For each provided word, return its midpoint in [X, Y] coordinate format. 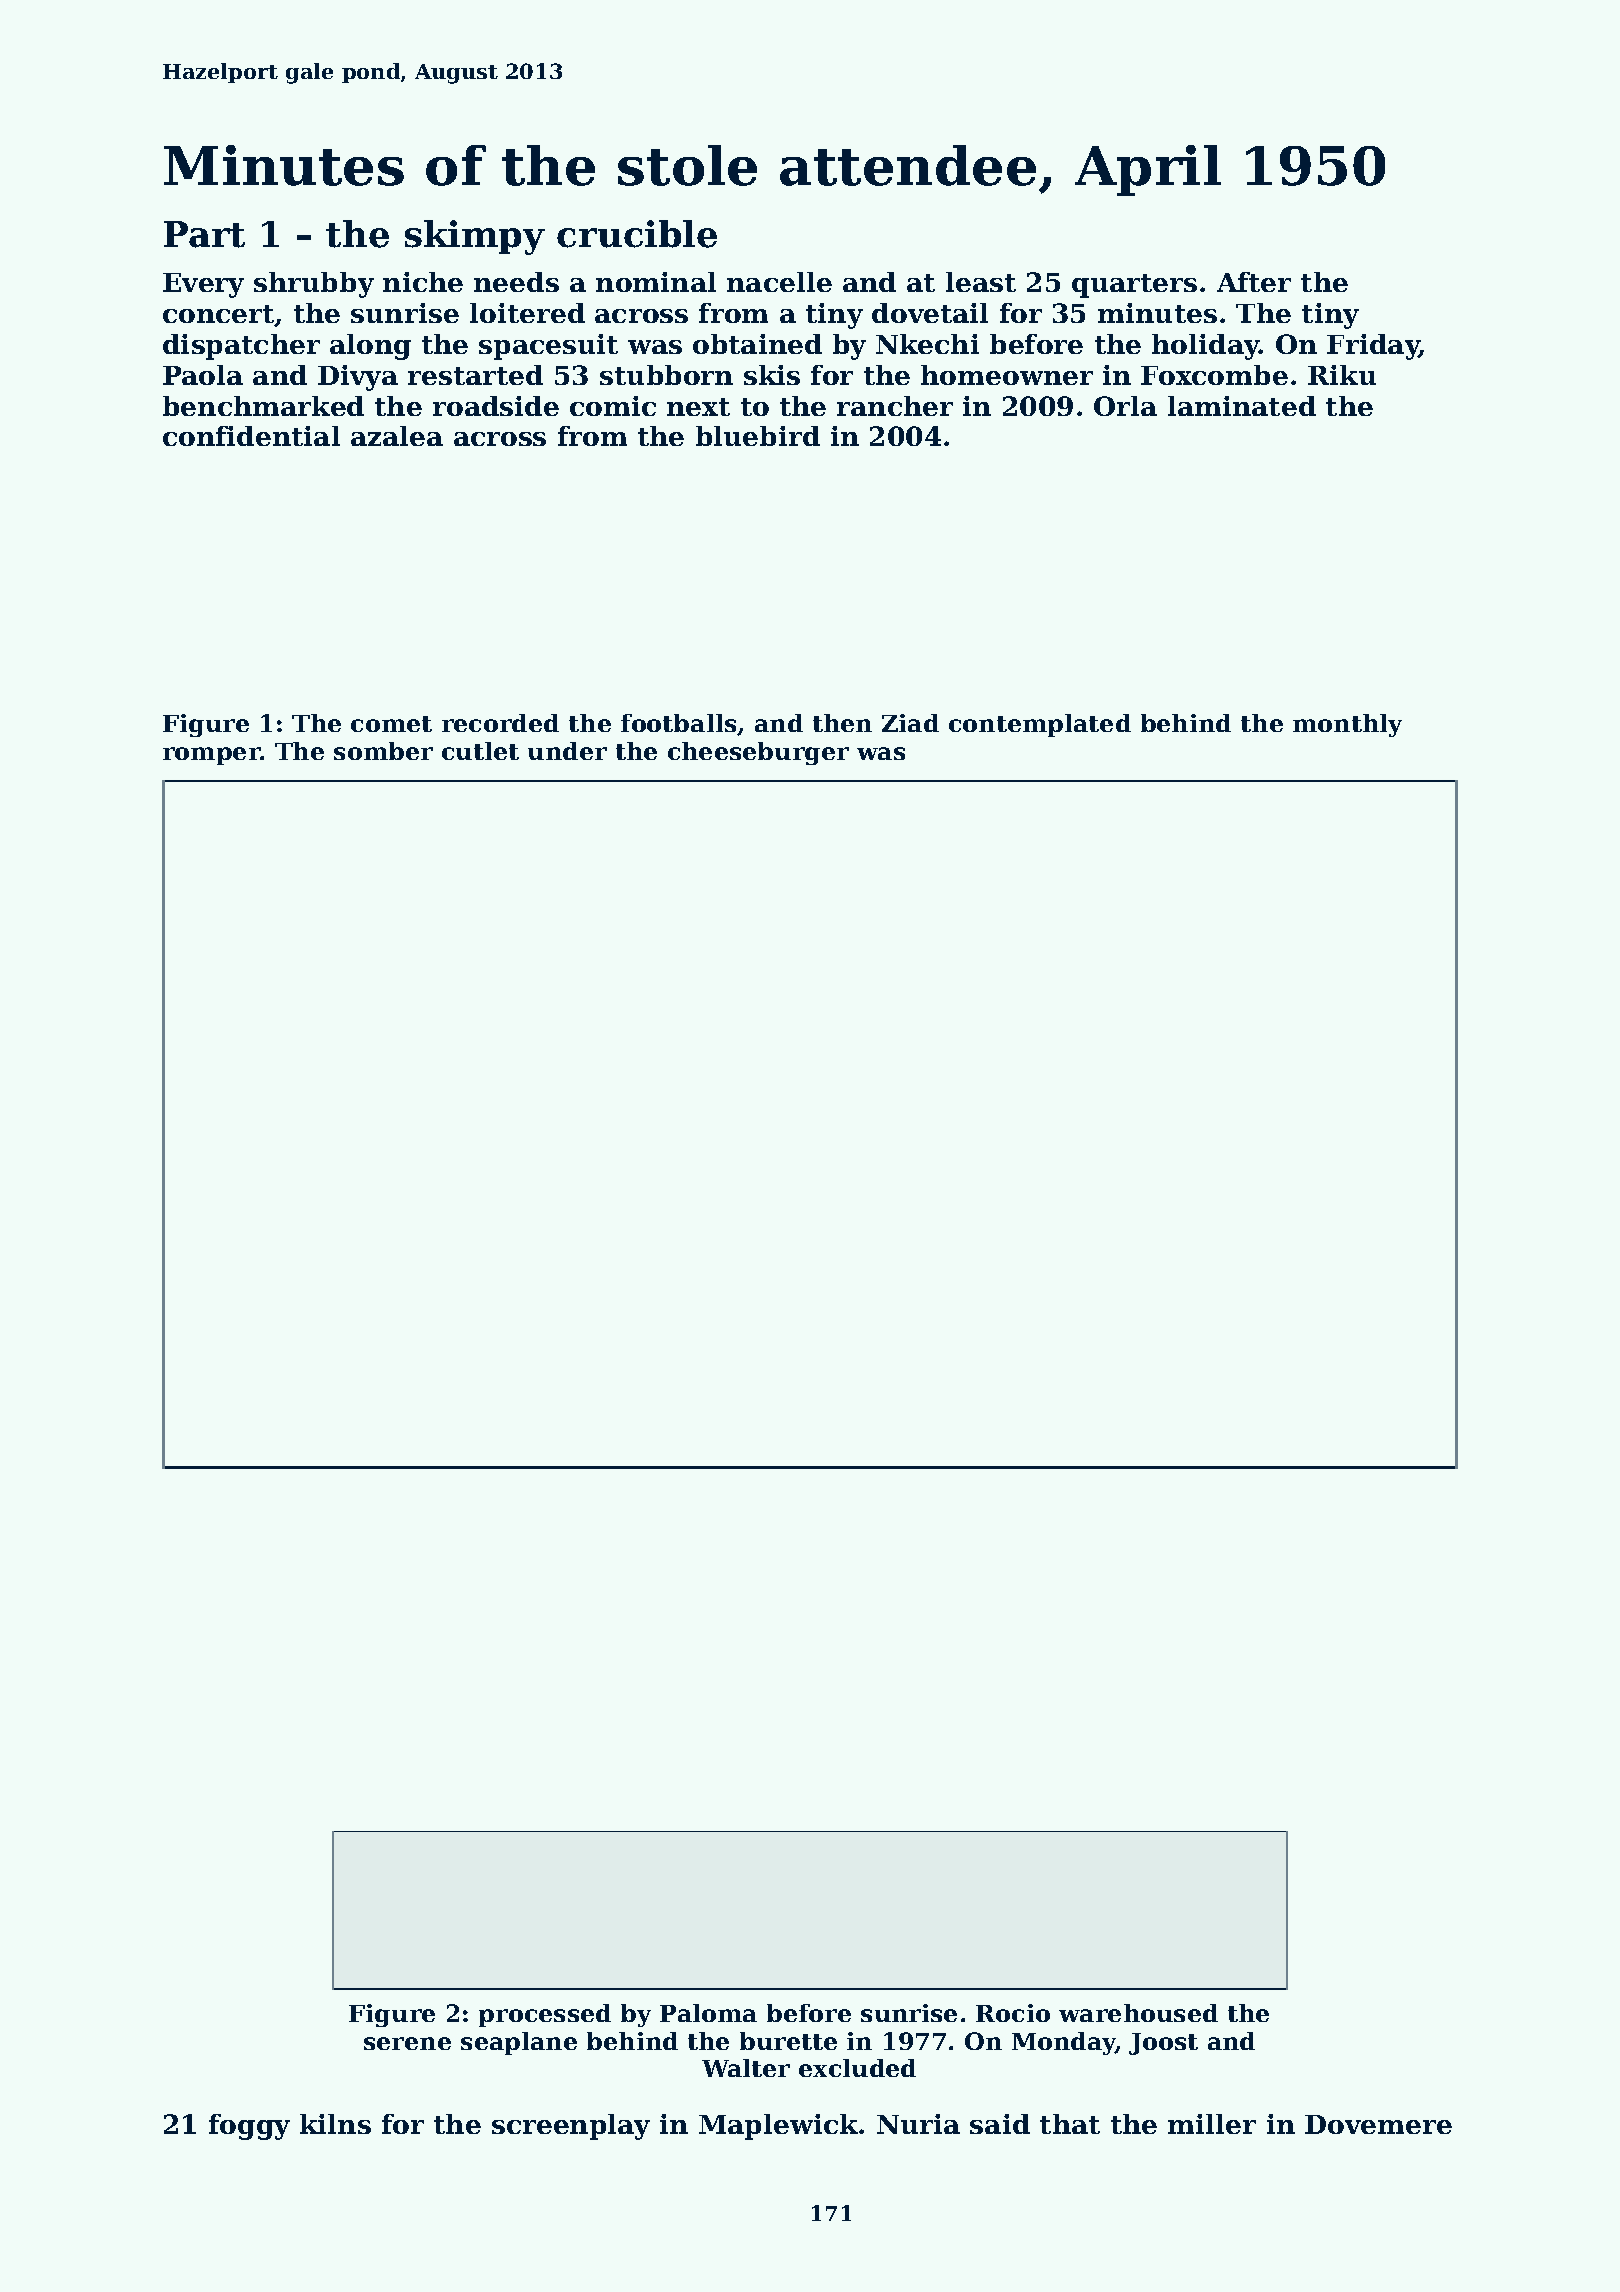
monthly [1347, 725]
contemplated [1040, 725]
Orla [1125, 406]
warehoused [1138, 2013]
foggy [249, 2127]
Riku [1342, 375]
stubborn [666, 375]
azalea [397, 436]
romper [212, 756]
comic [613, 406]
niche [423, 282]
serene [407, 2043]
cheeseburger [758, 753]
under [567, 751]
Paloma [708, 2013]
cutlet [480, 751]
